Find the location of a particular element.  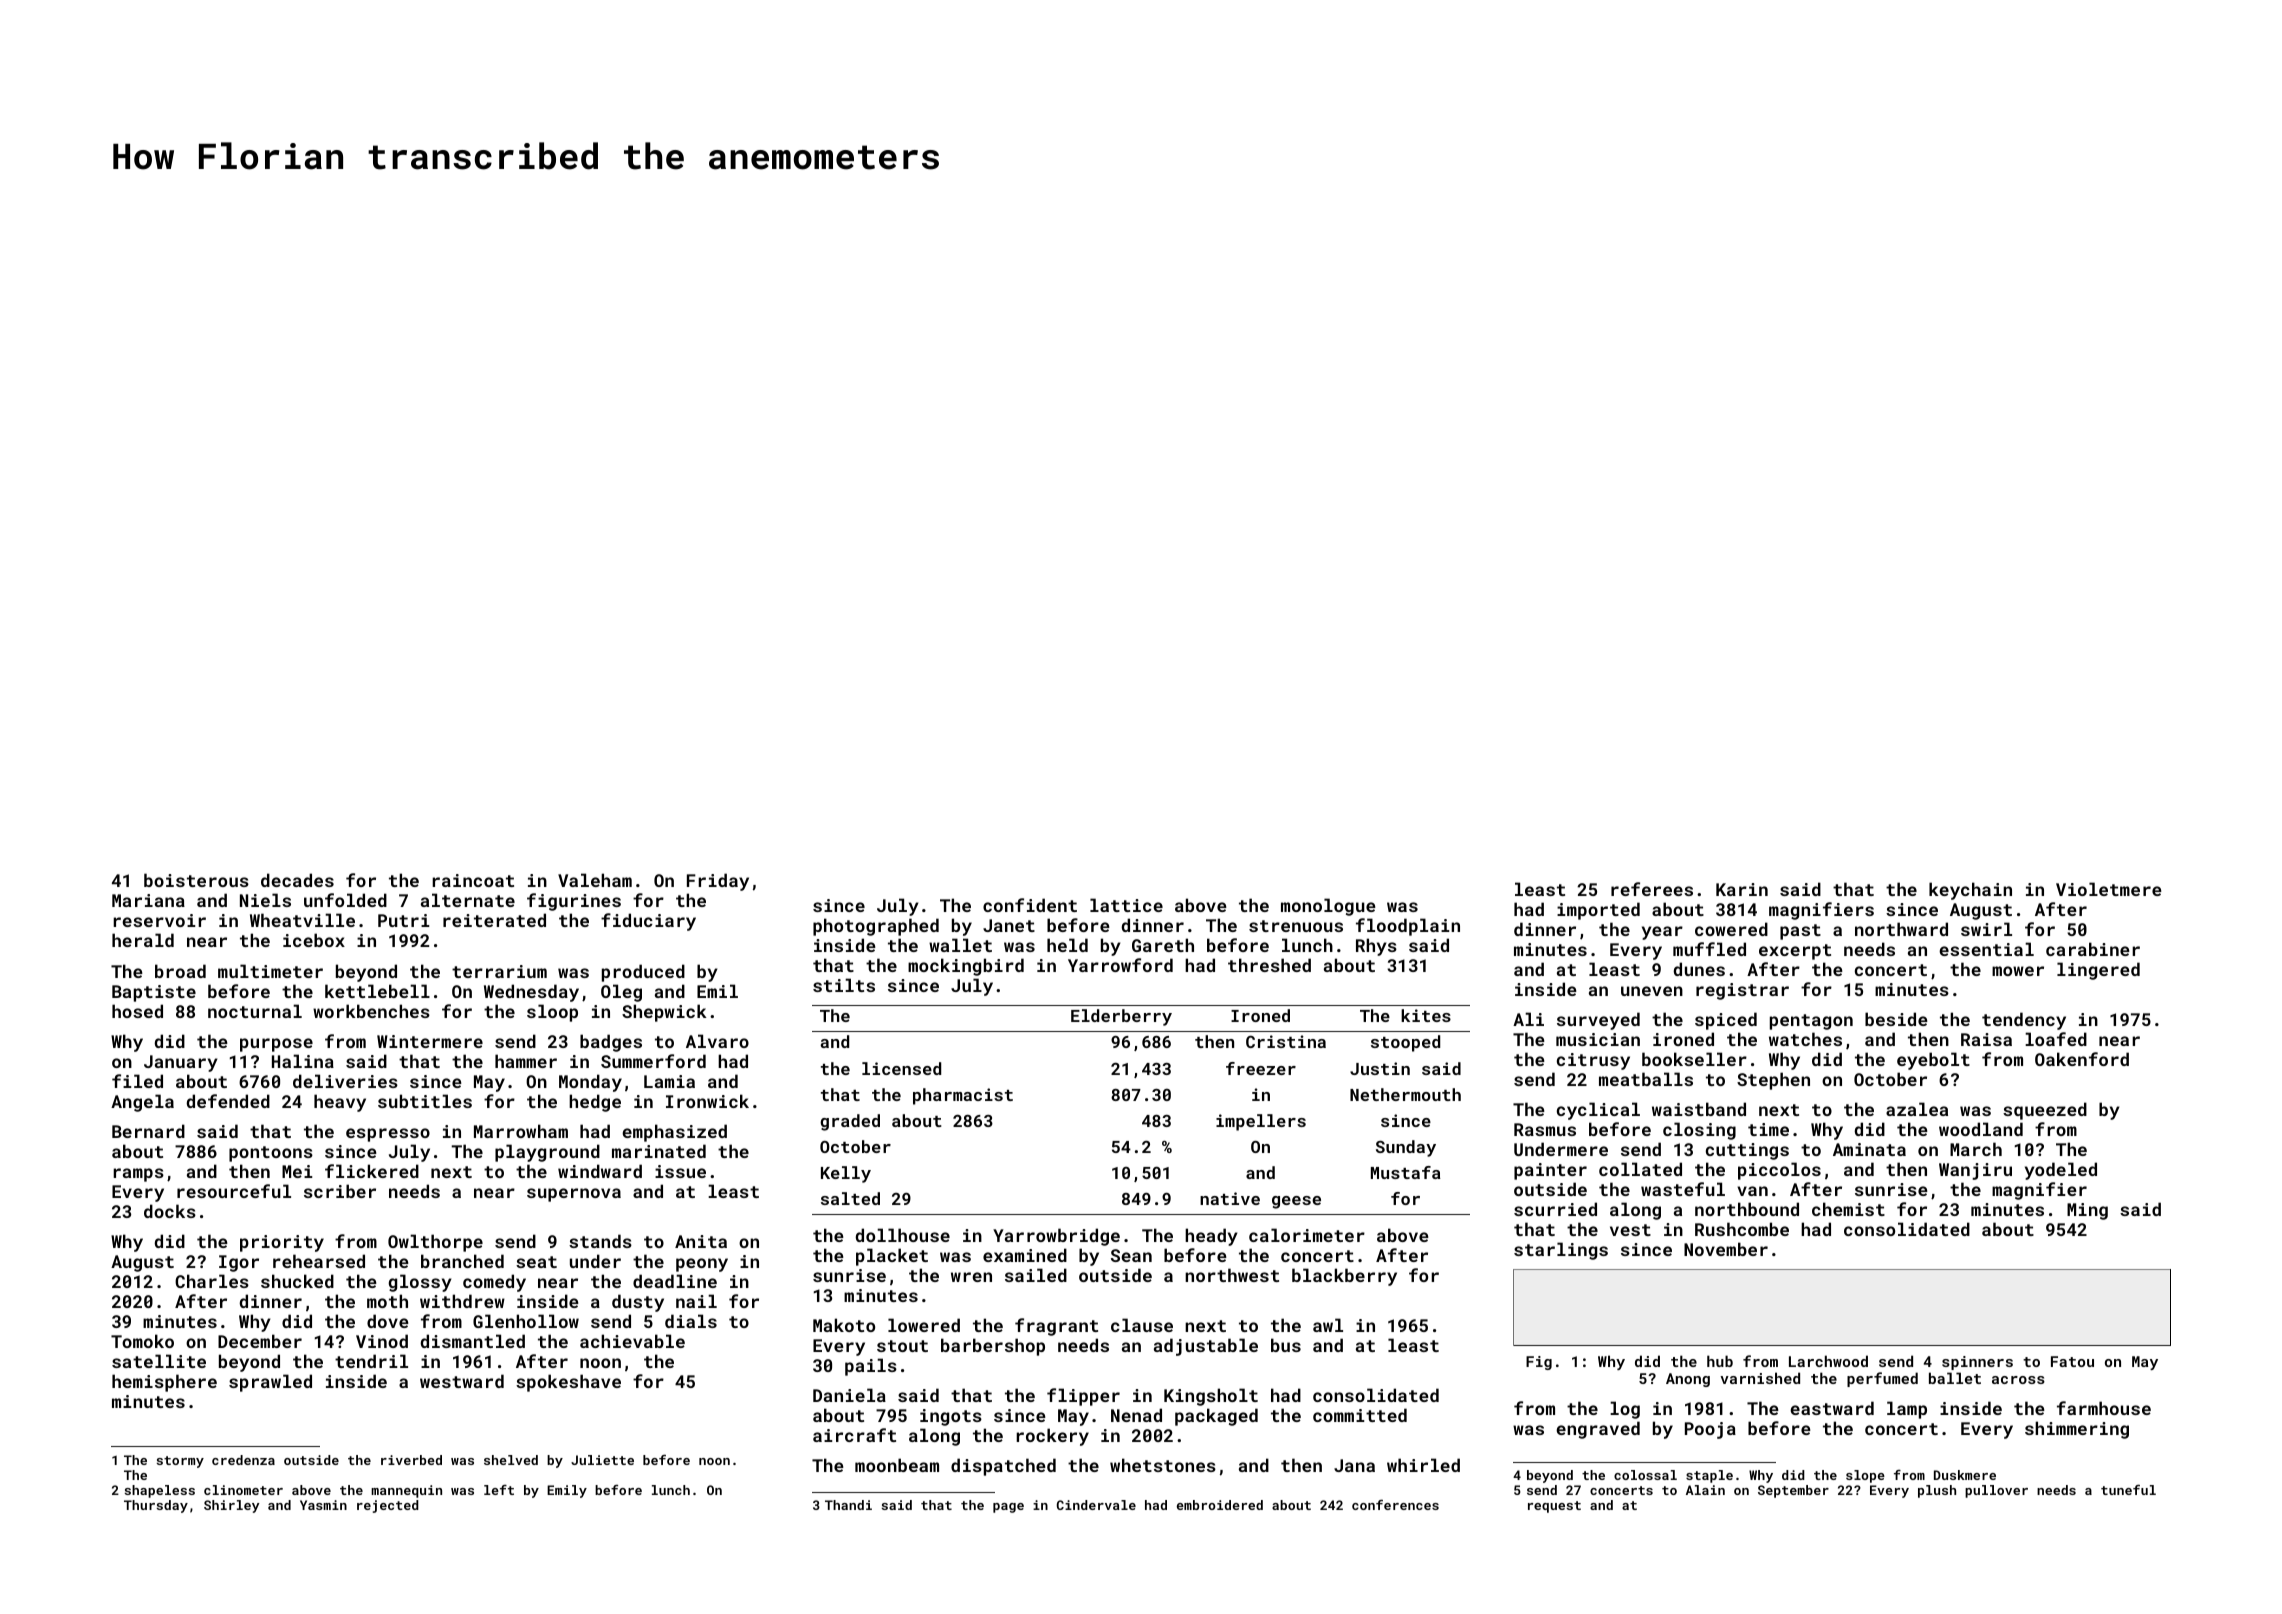

geese is located at coordinates (1296, 1202).
